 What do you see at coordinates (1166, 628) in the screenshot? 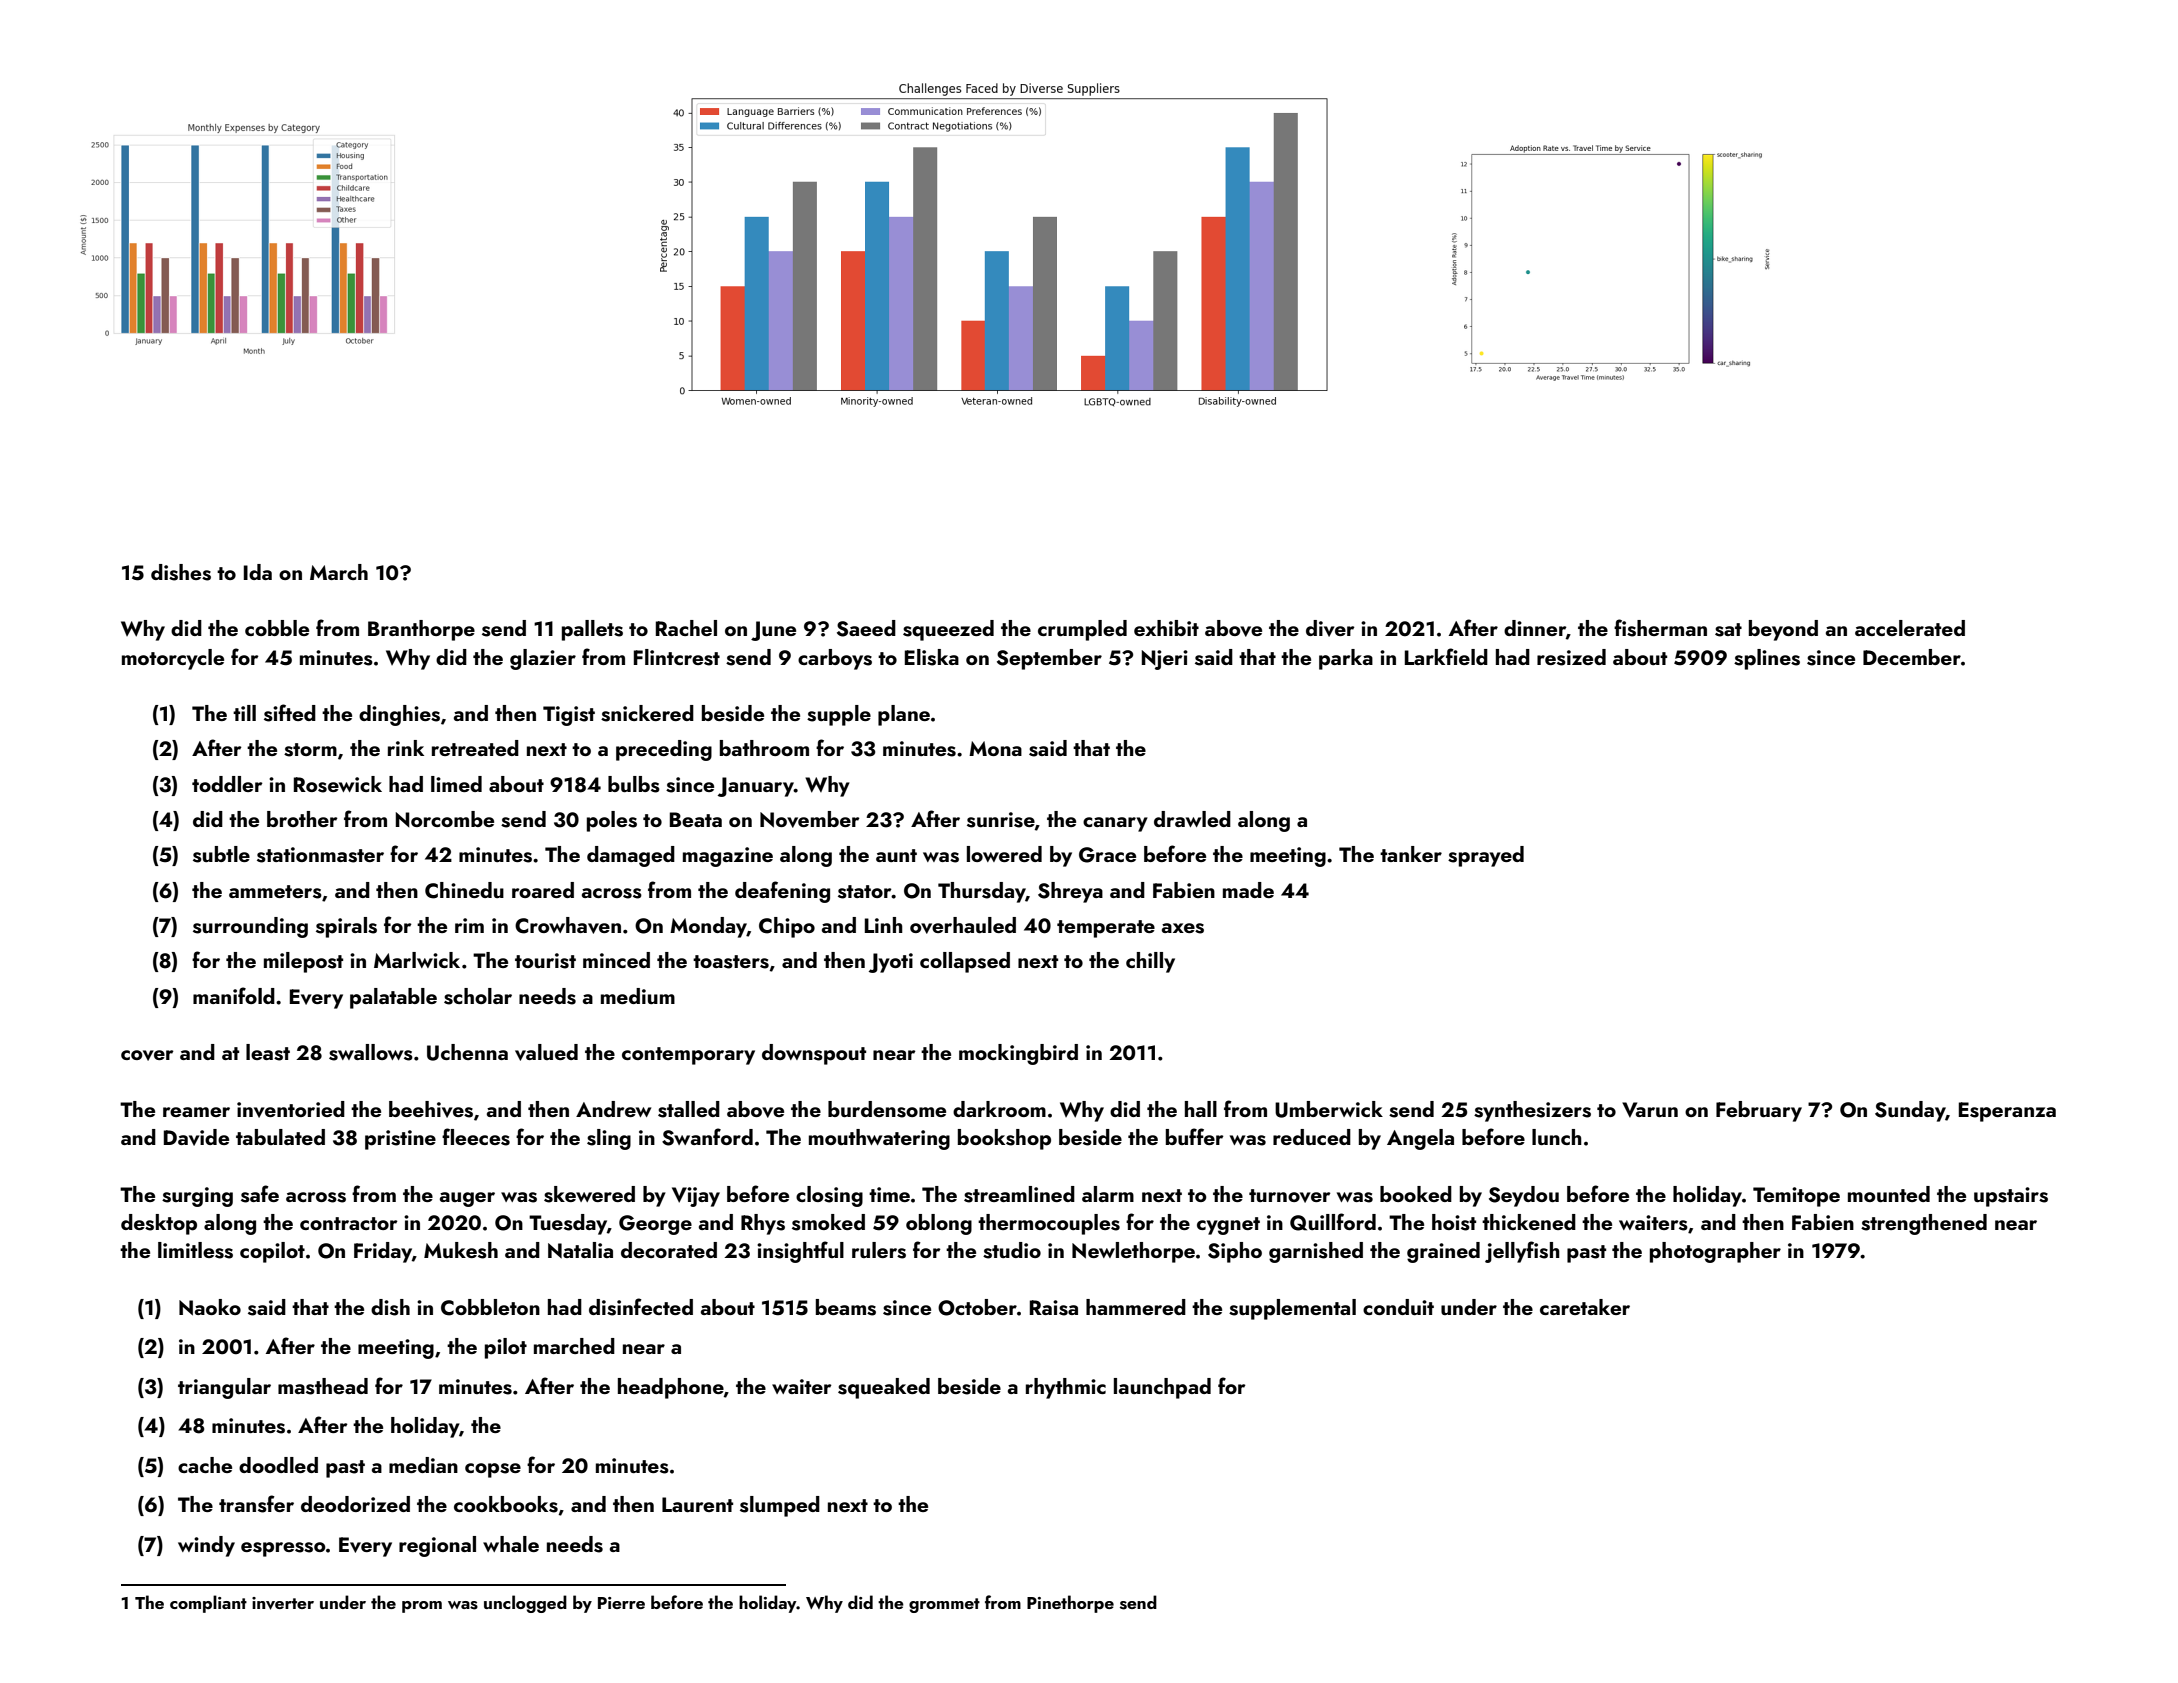
I see `exhibit` at bounding box center [1166, 628].
